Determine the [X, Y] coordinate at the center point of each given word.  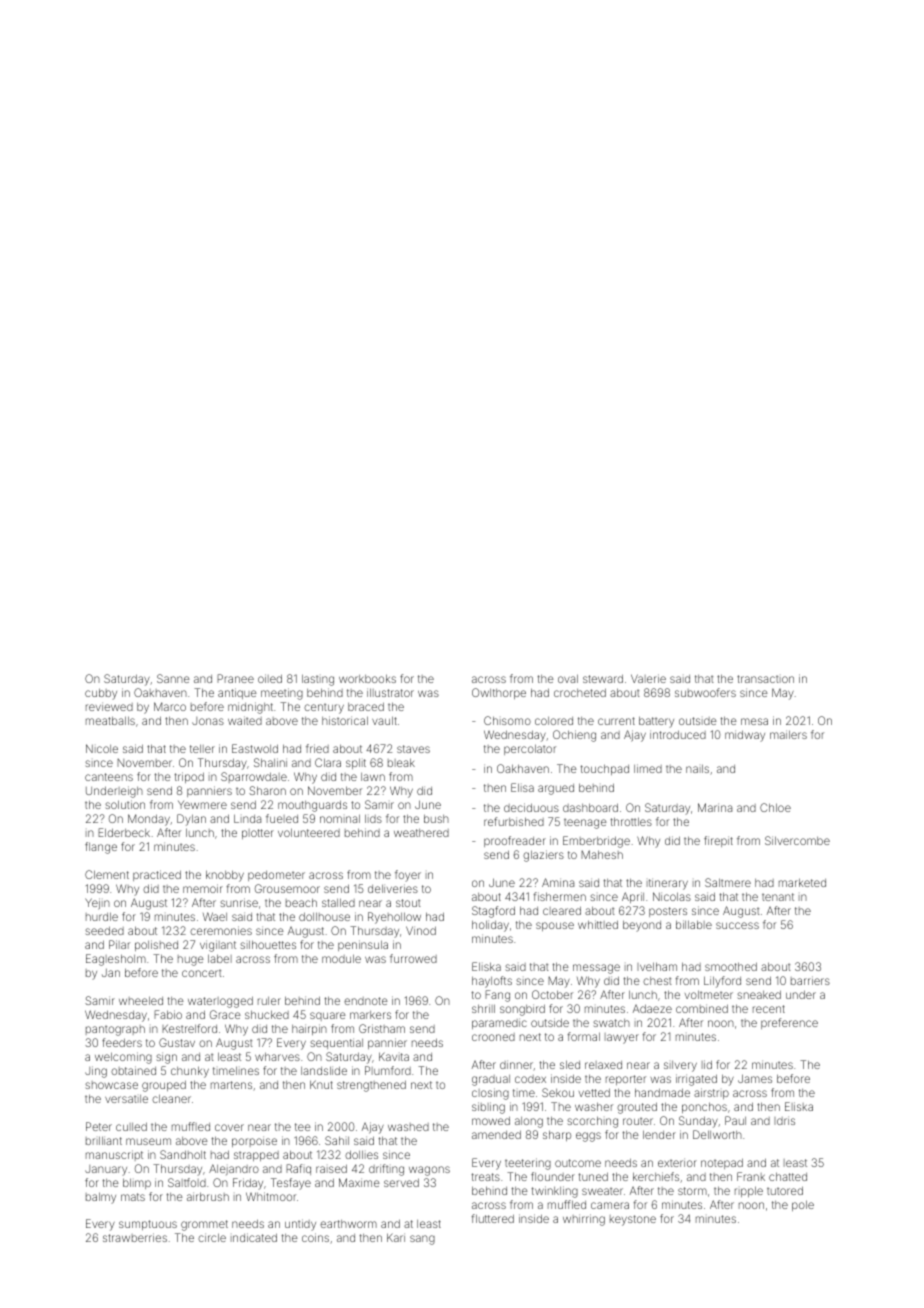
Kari [396, 1237]
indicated [254, 1237]
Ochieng [574, 736]
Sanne [173, 678]
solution [125, 804]
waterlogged [220, 1002]
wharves [277, 1056]
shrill [483, 1008]
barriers [810, 980]
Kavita [394, 1056]
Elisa [522, 787]
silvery [680, 1066]
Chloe [775, 807]
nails [697, 768]
